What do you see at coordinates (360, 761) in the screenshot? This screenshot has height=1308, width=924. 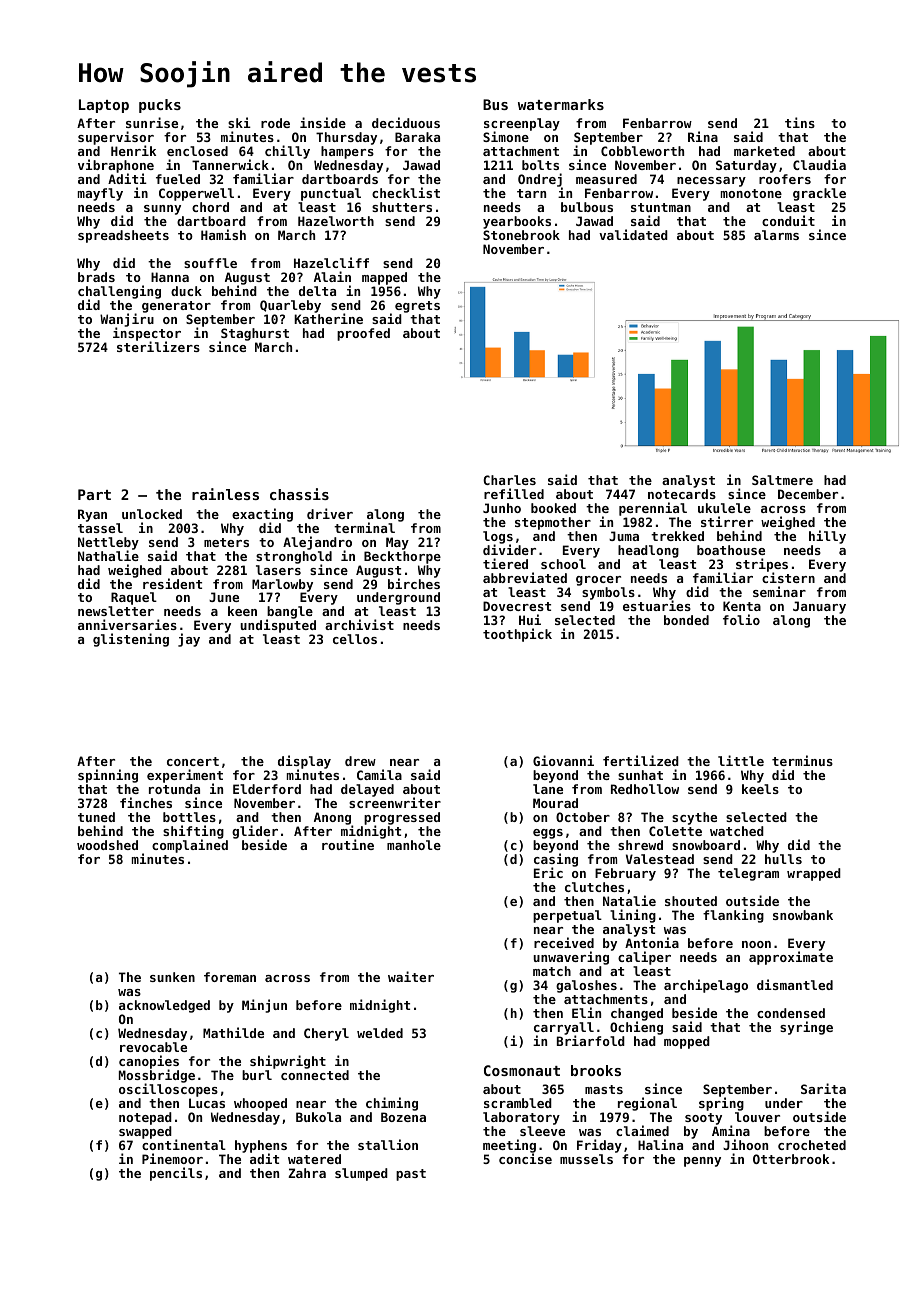 I see `drew` at bounding box center [360, 761].
